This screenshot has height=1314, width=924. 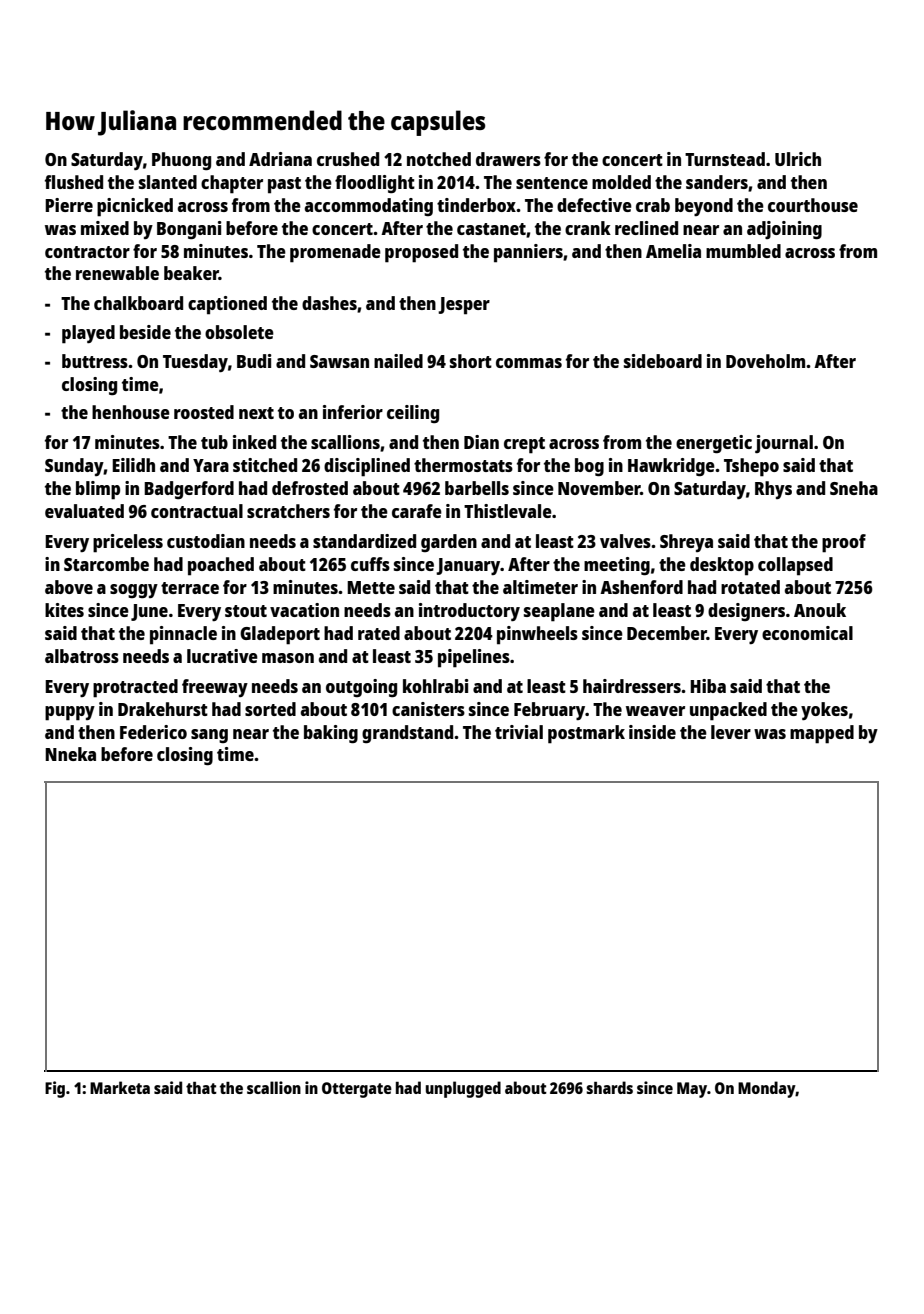 I want to click on Nneka, so click(x=70, y=754).
